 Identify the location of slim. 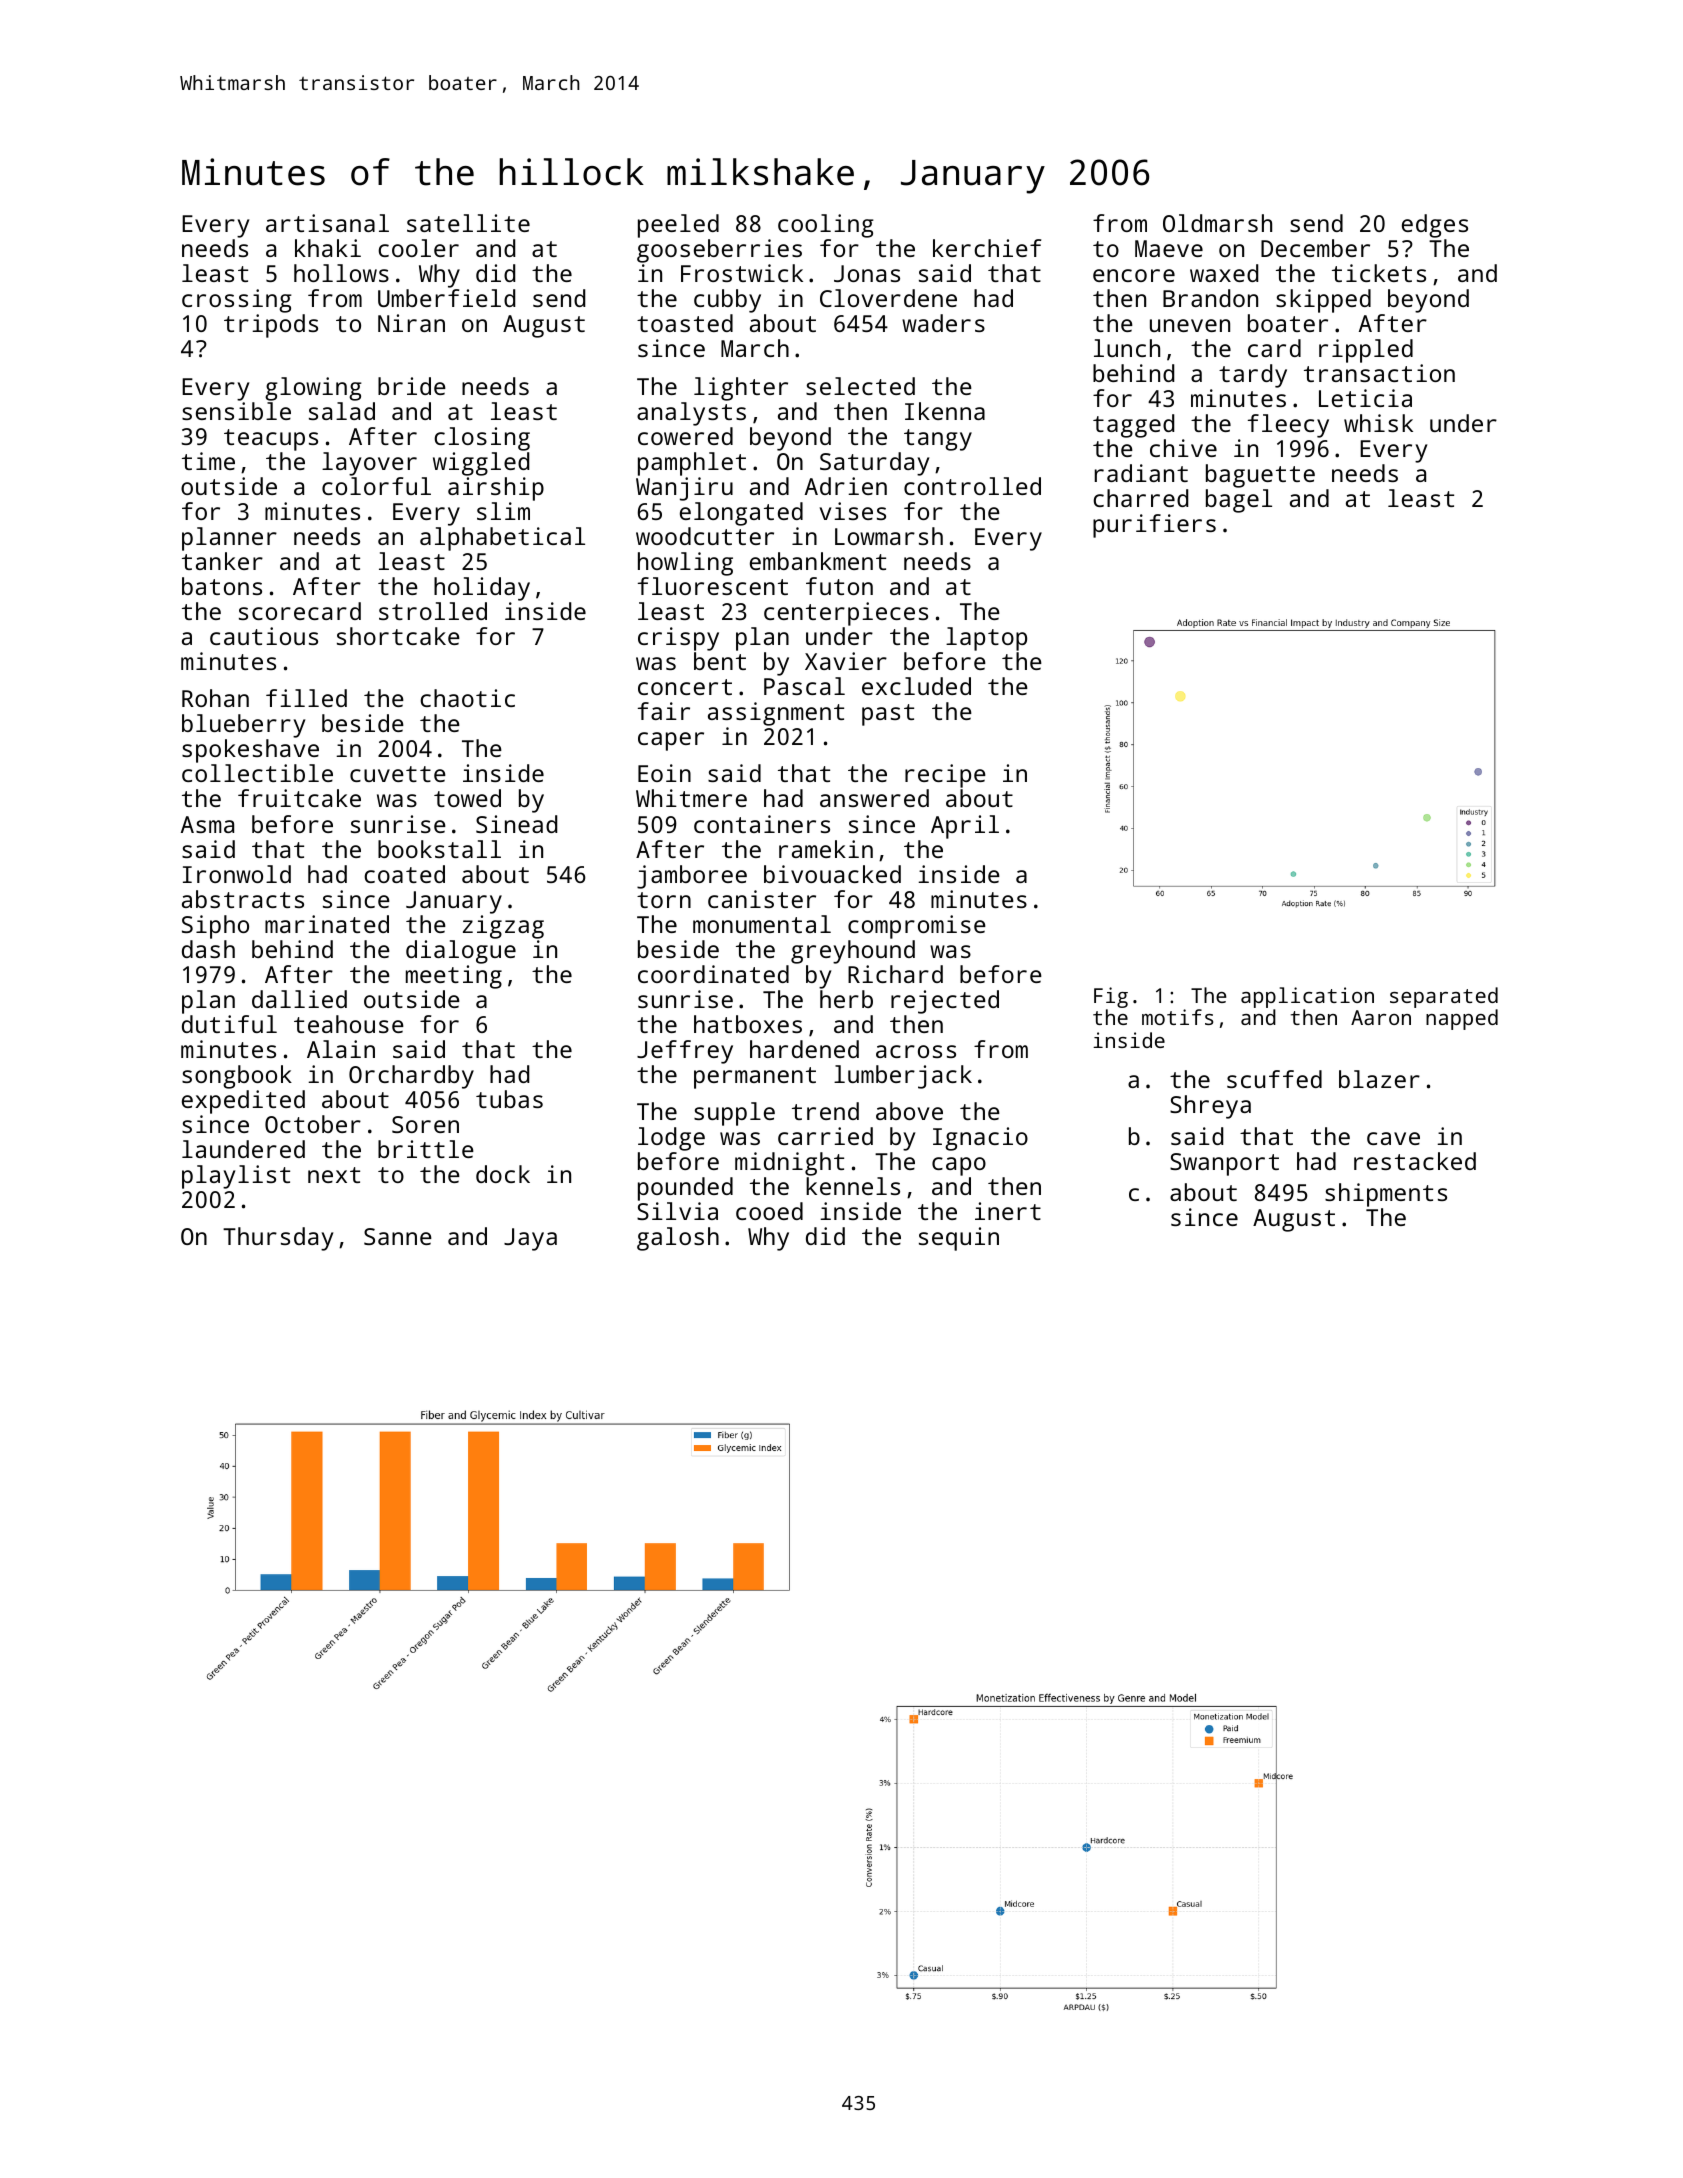
(503, 511).
